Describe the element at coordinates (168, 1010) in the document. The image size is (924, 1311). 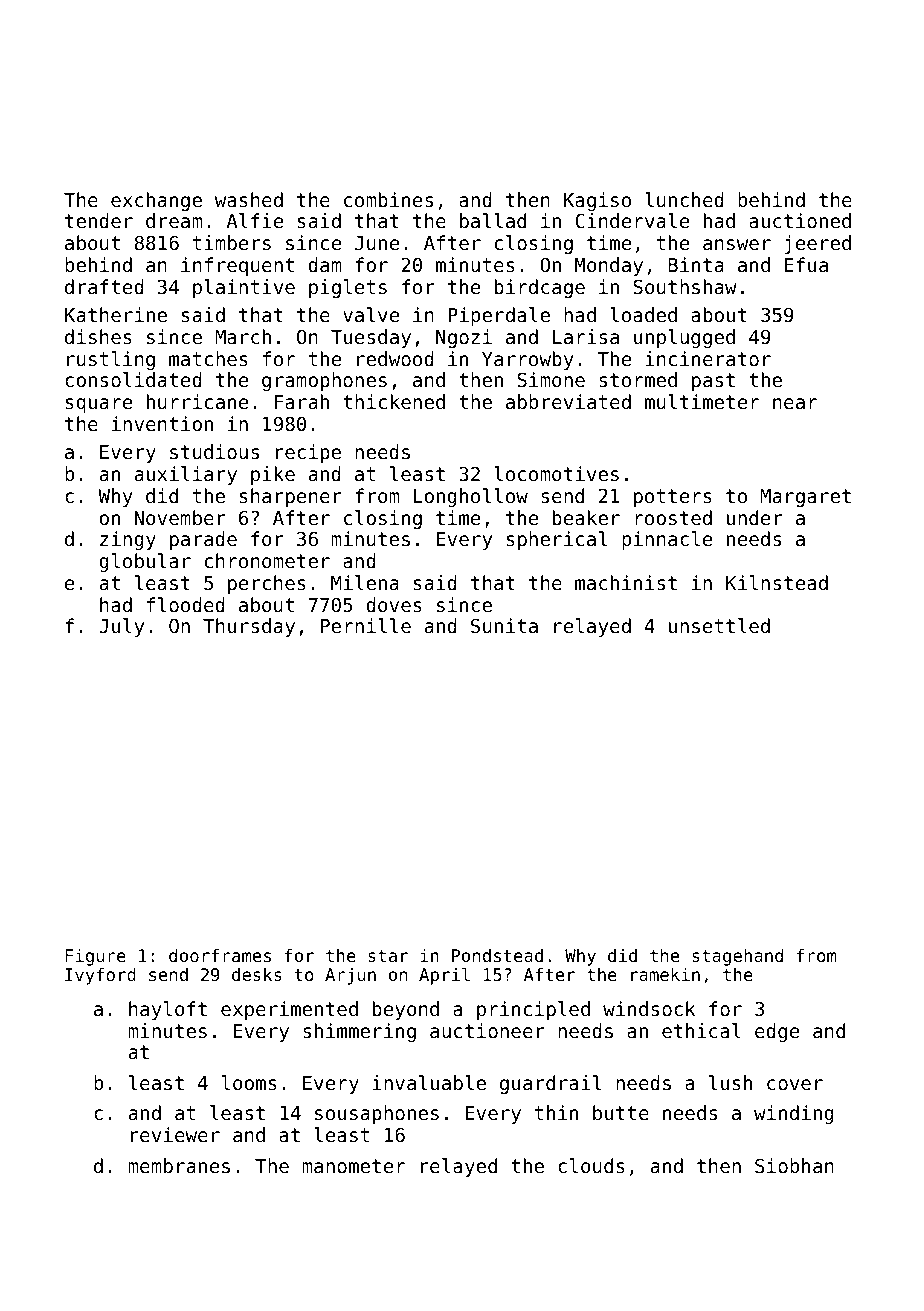
I see `hayloft` at that location.
